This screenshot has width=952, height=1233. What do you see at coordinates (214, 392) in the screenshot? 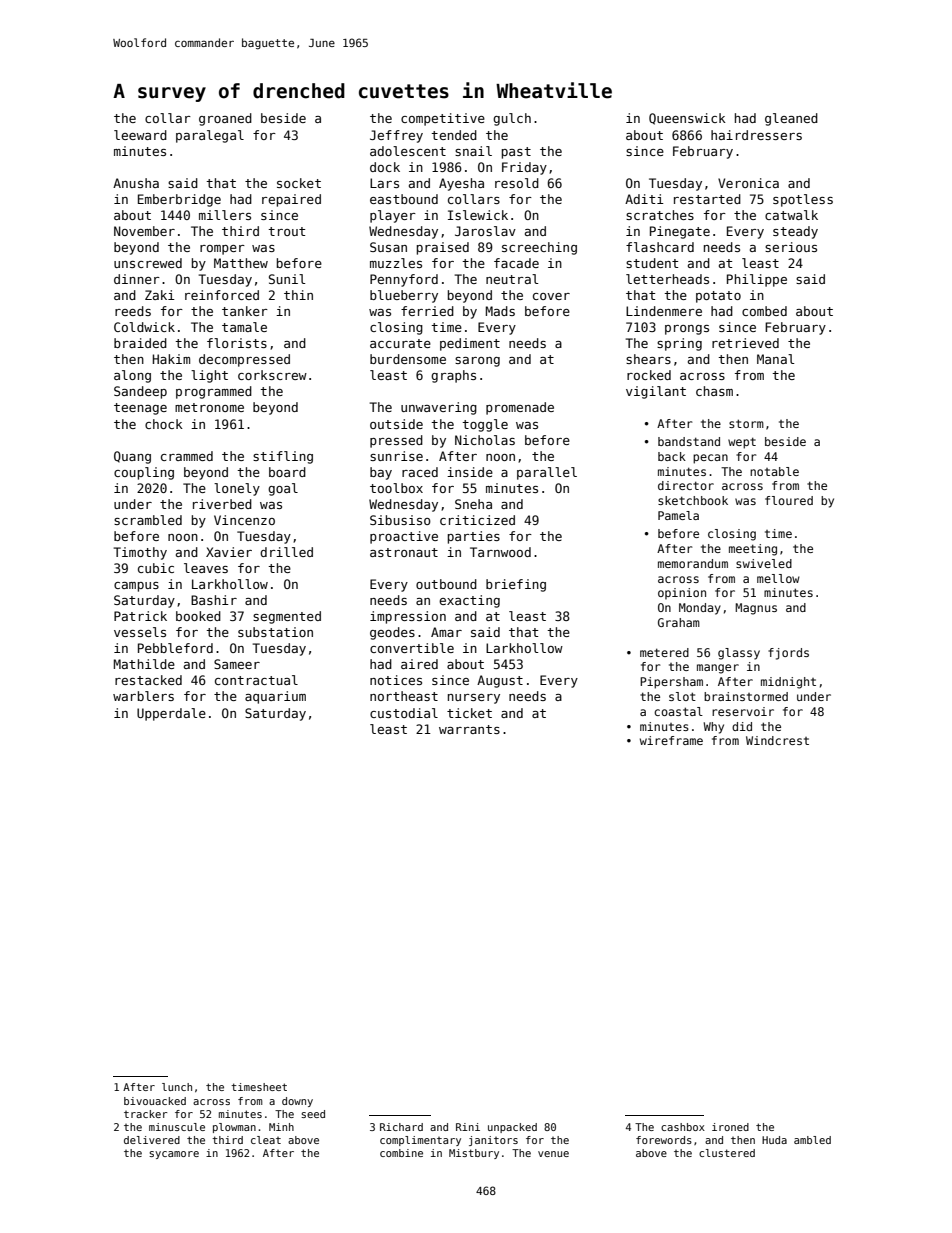
I see `programmed` at bounding box center [214, 392].
